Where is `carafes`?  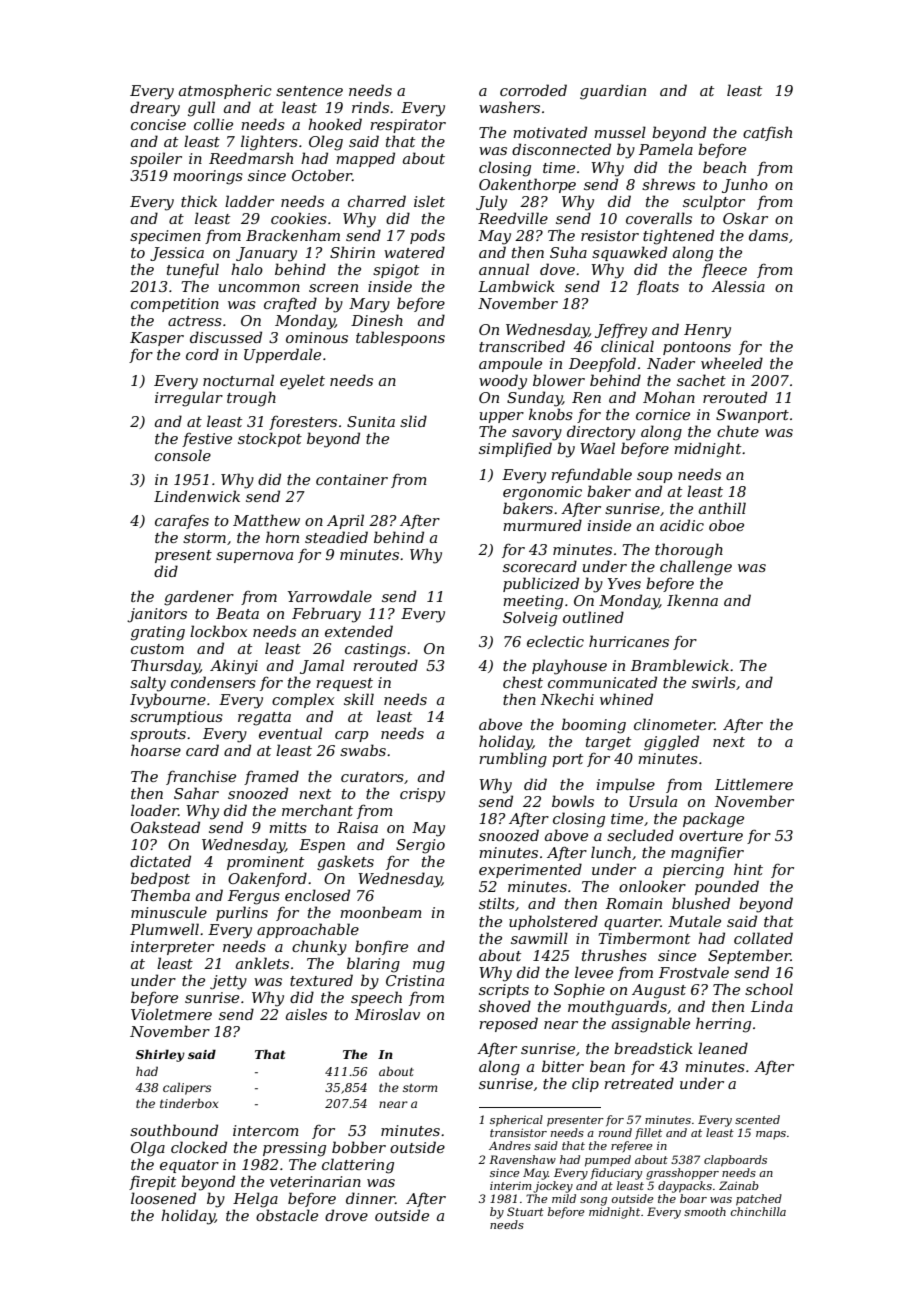
carafes is located at coordinates (182, 522).
